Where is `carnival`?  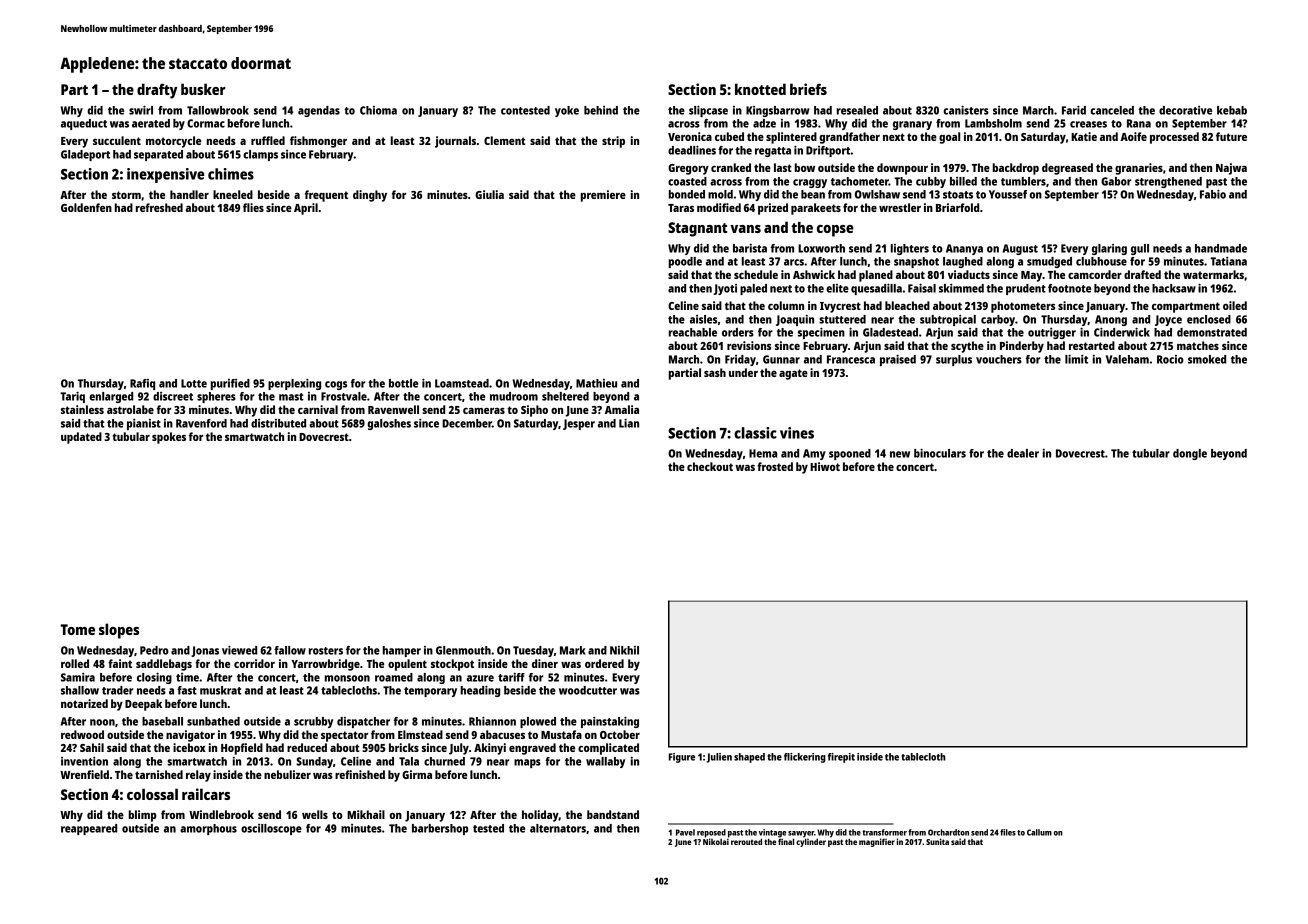
carnival is located at coordinates (318, 409).
